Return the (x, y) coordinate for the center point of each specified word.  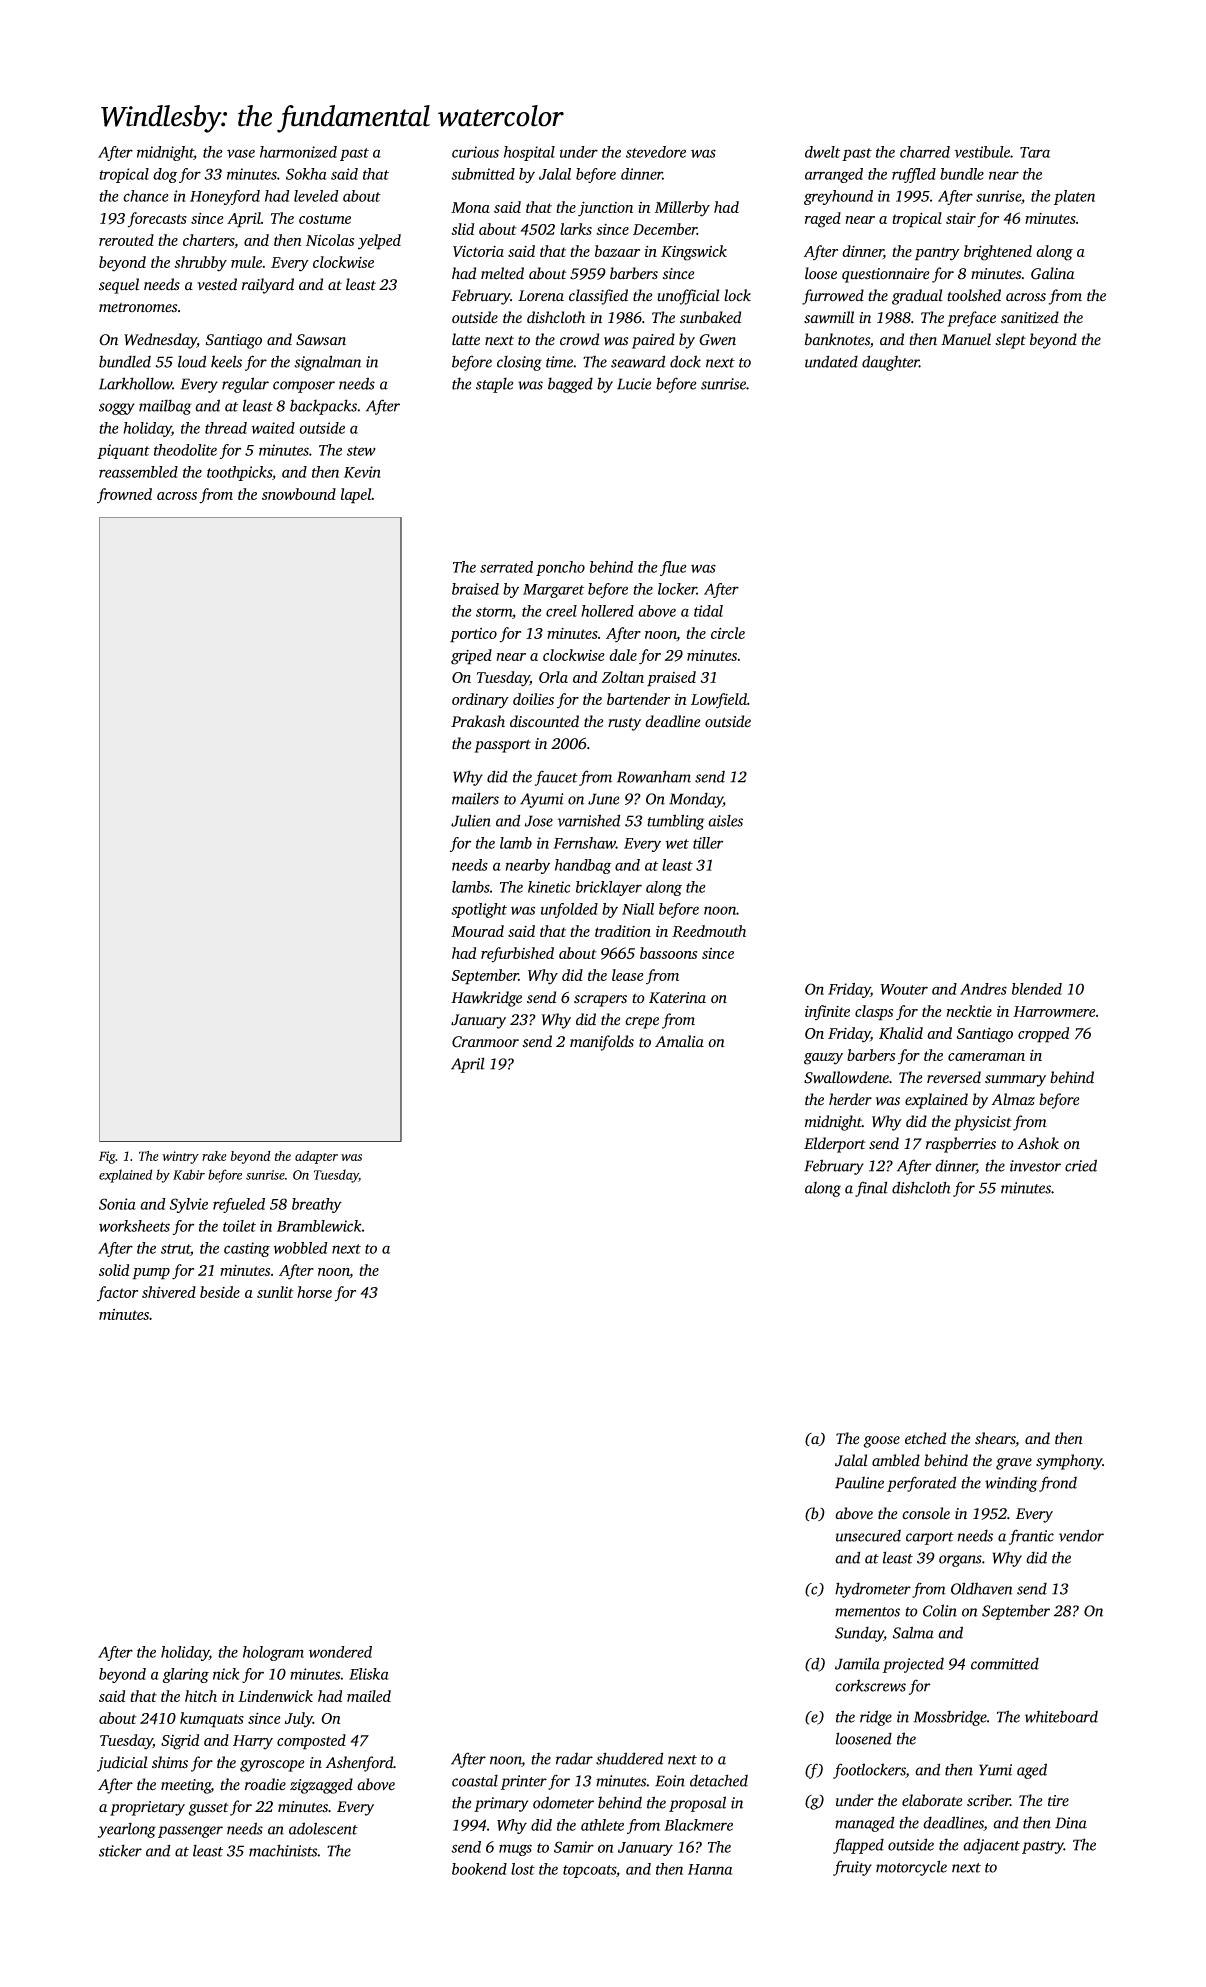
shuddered (629, 1758)
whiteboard (1061, 1716)
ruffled (914, 175)
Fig (107, 1157)
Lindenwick (275, 1696)
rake (214, 1156)
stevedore (656, 152)
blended (1037, 989)
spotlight (479, 910)
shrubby (200, 264)
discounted (544, 721)
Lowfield (719, 701)
